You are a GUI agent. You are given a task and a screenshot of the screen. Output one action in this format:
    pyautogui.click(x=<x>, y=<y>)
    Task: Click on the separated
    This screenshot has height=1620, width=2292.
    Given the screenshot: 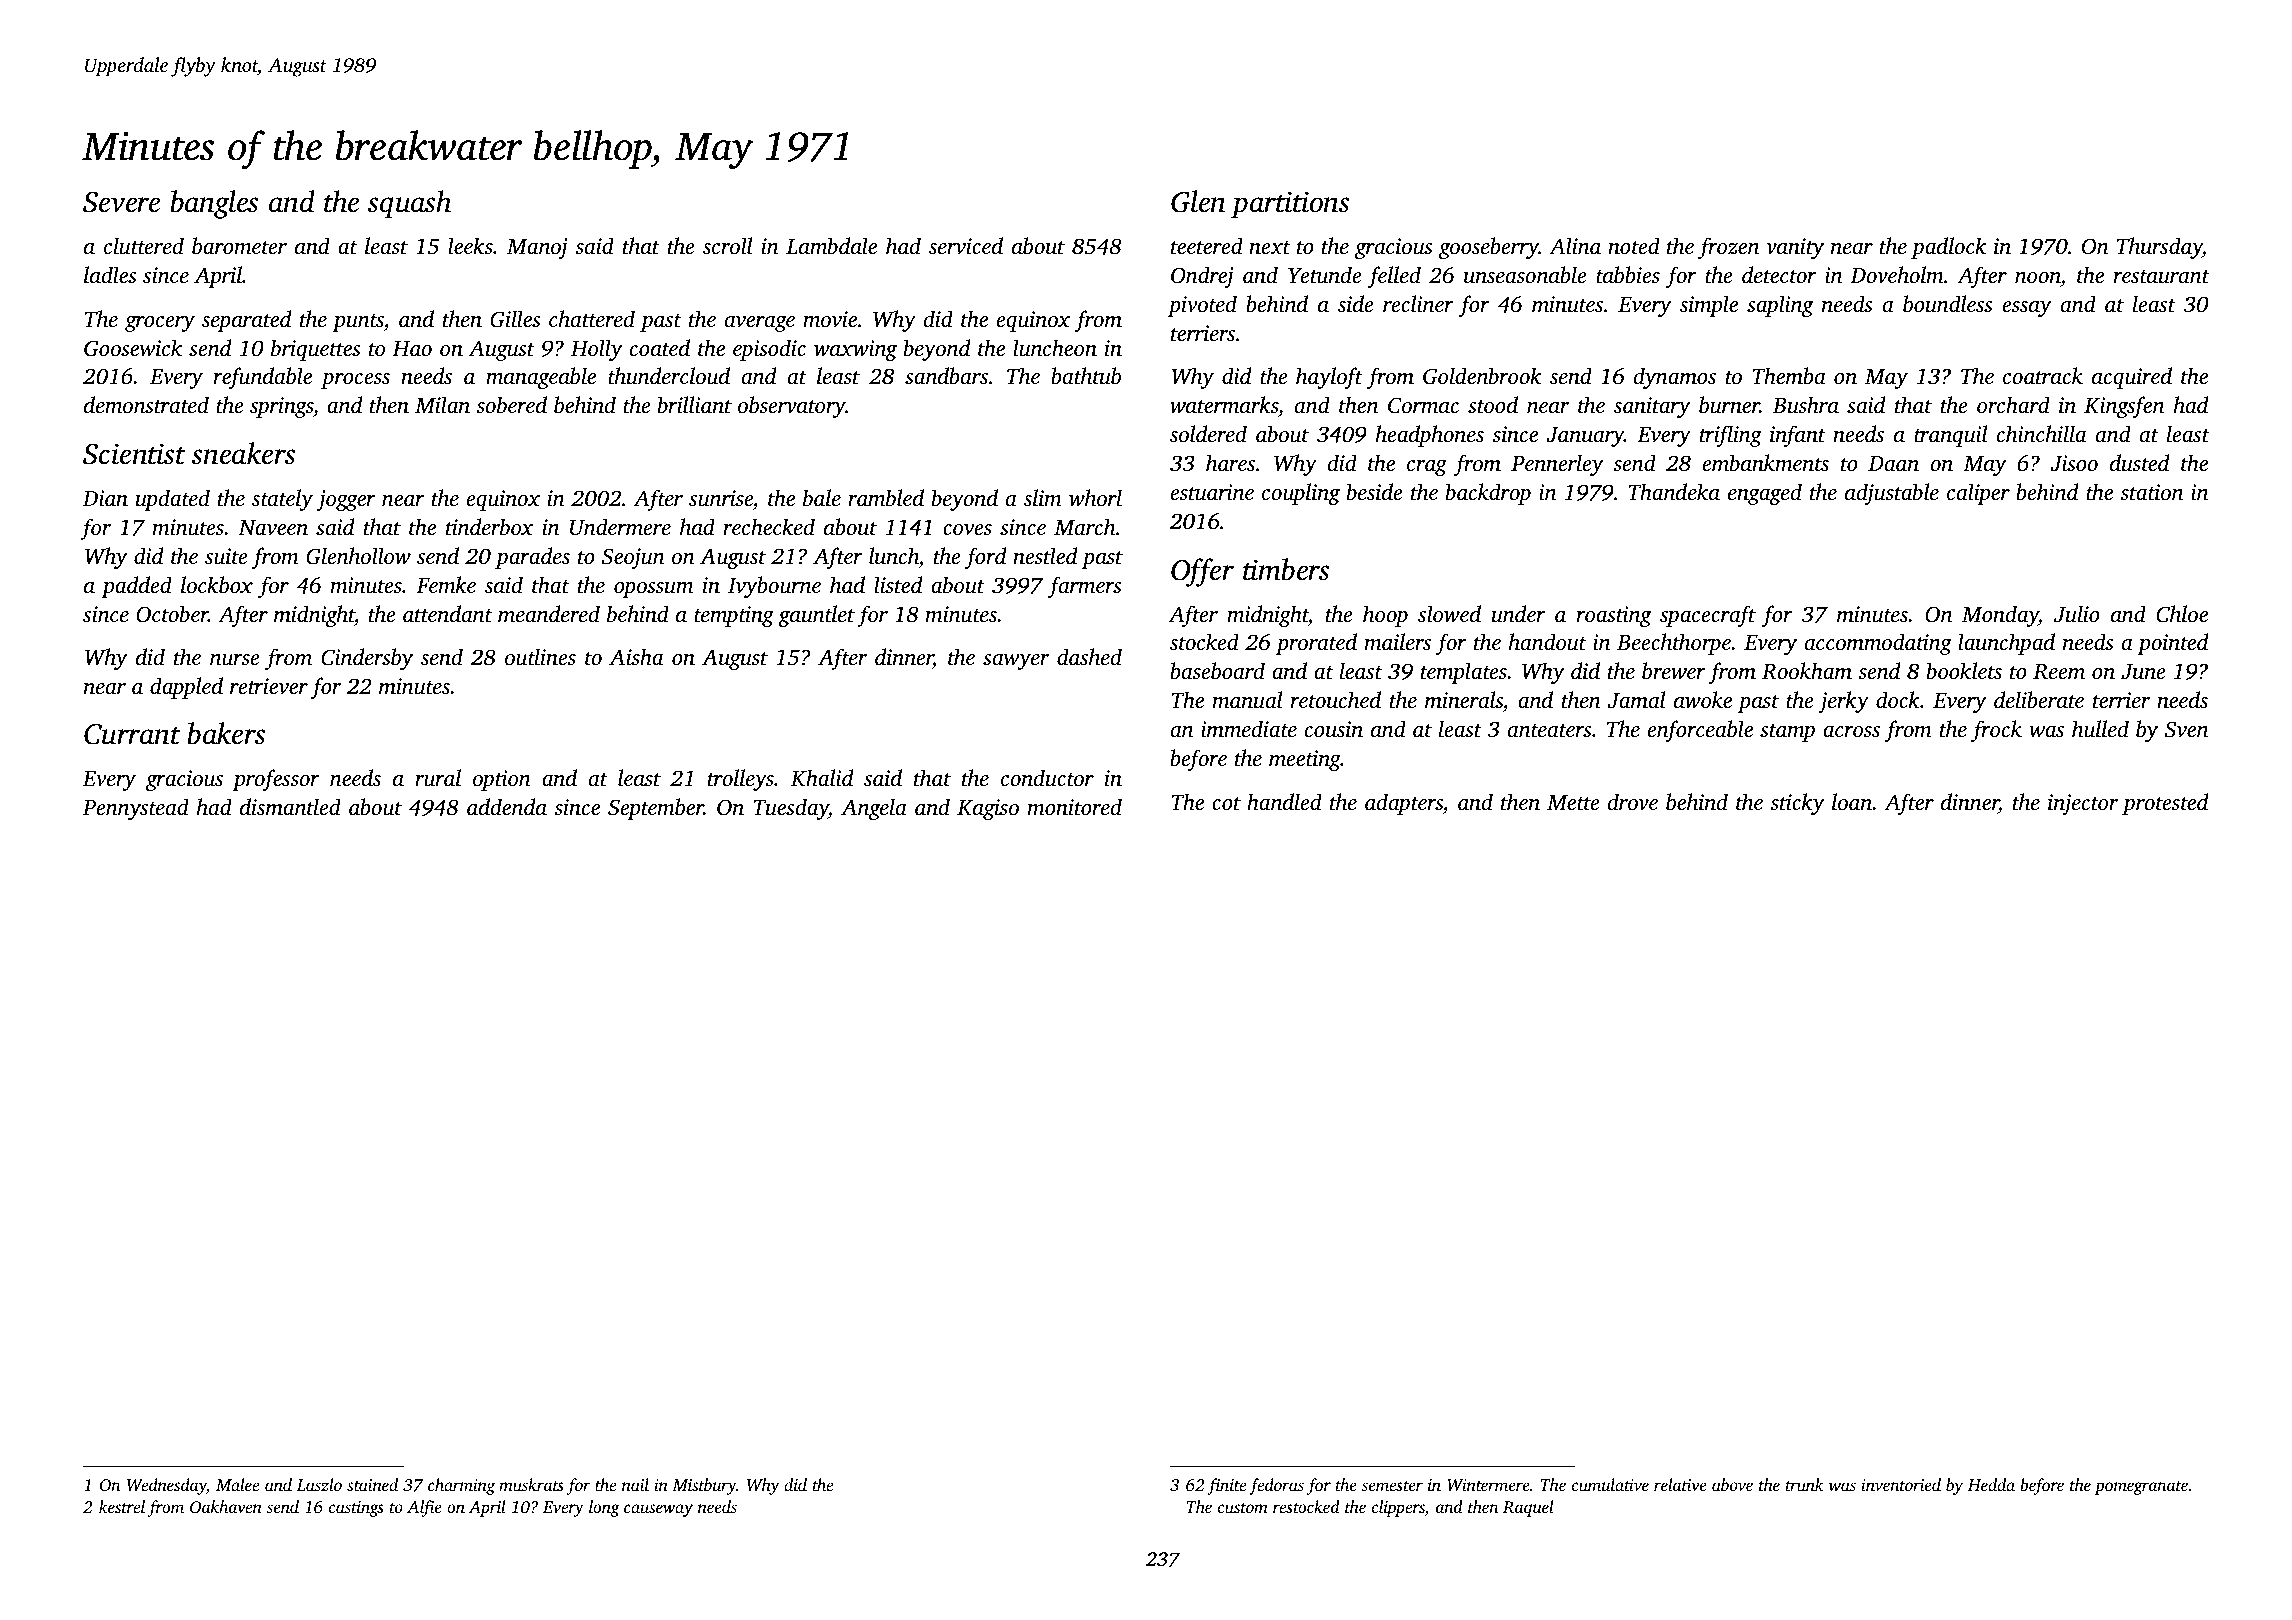 What is the action you would take?
    pyautogui.click(x=246, y=321)
